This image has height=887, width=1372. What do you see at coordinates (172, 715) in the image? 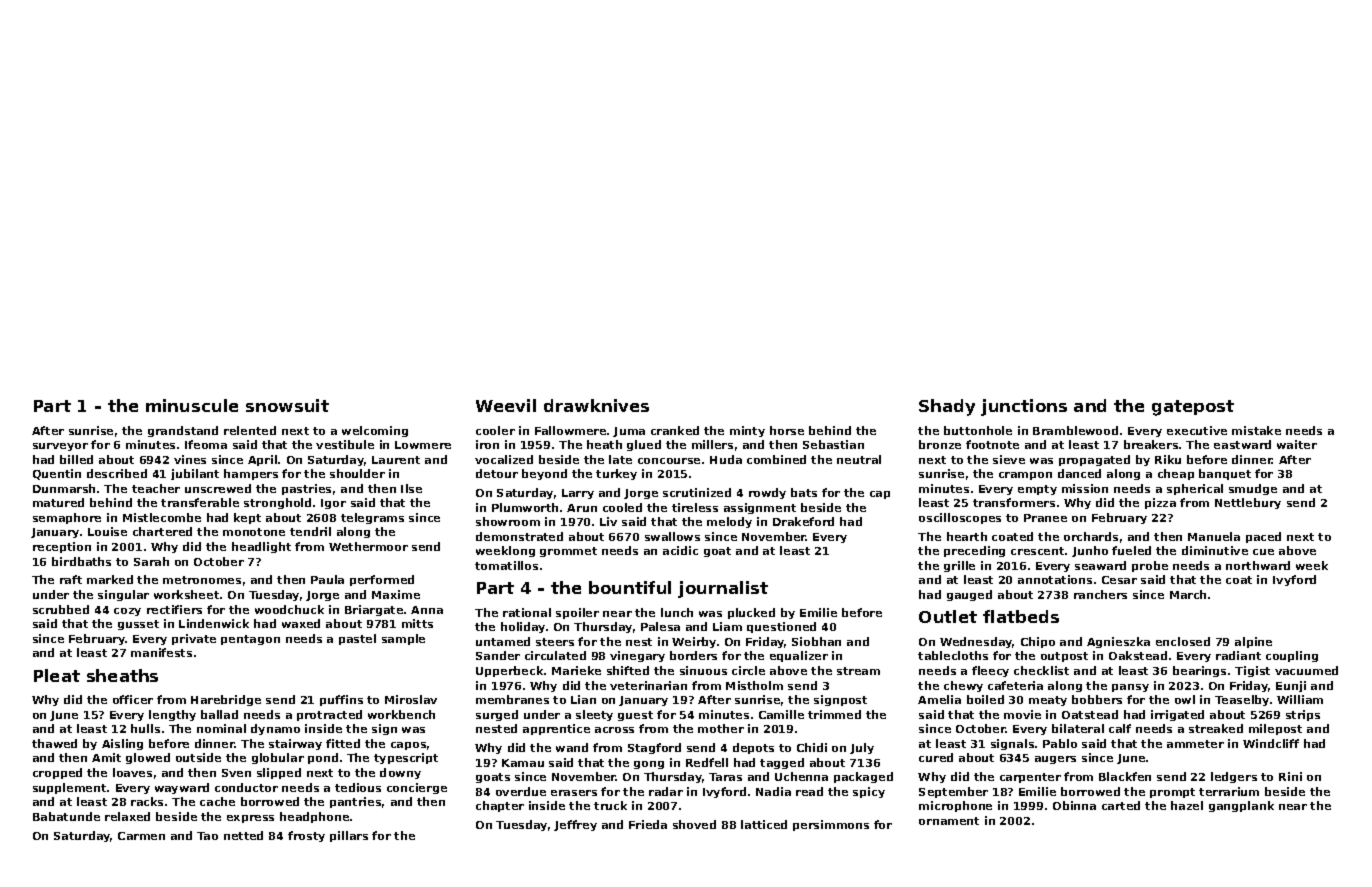
I see `lengthy` at bounding box center [172, 715].
